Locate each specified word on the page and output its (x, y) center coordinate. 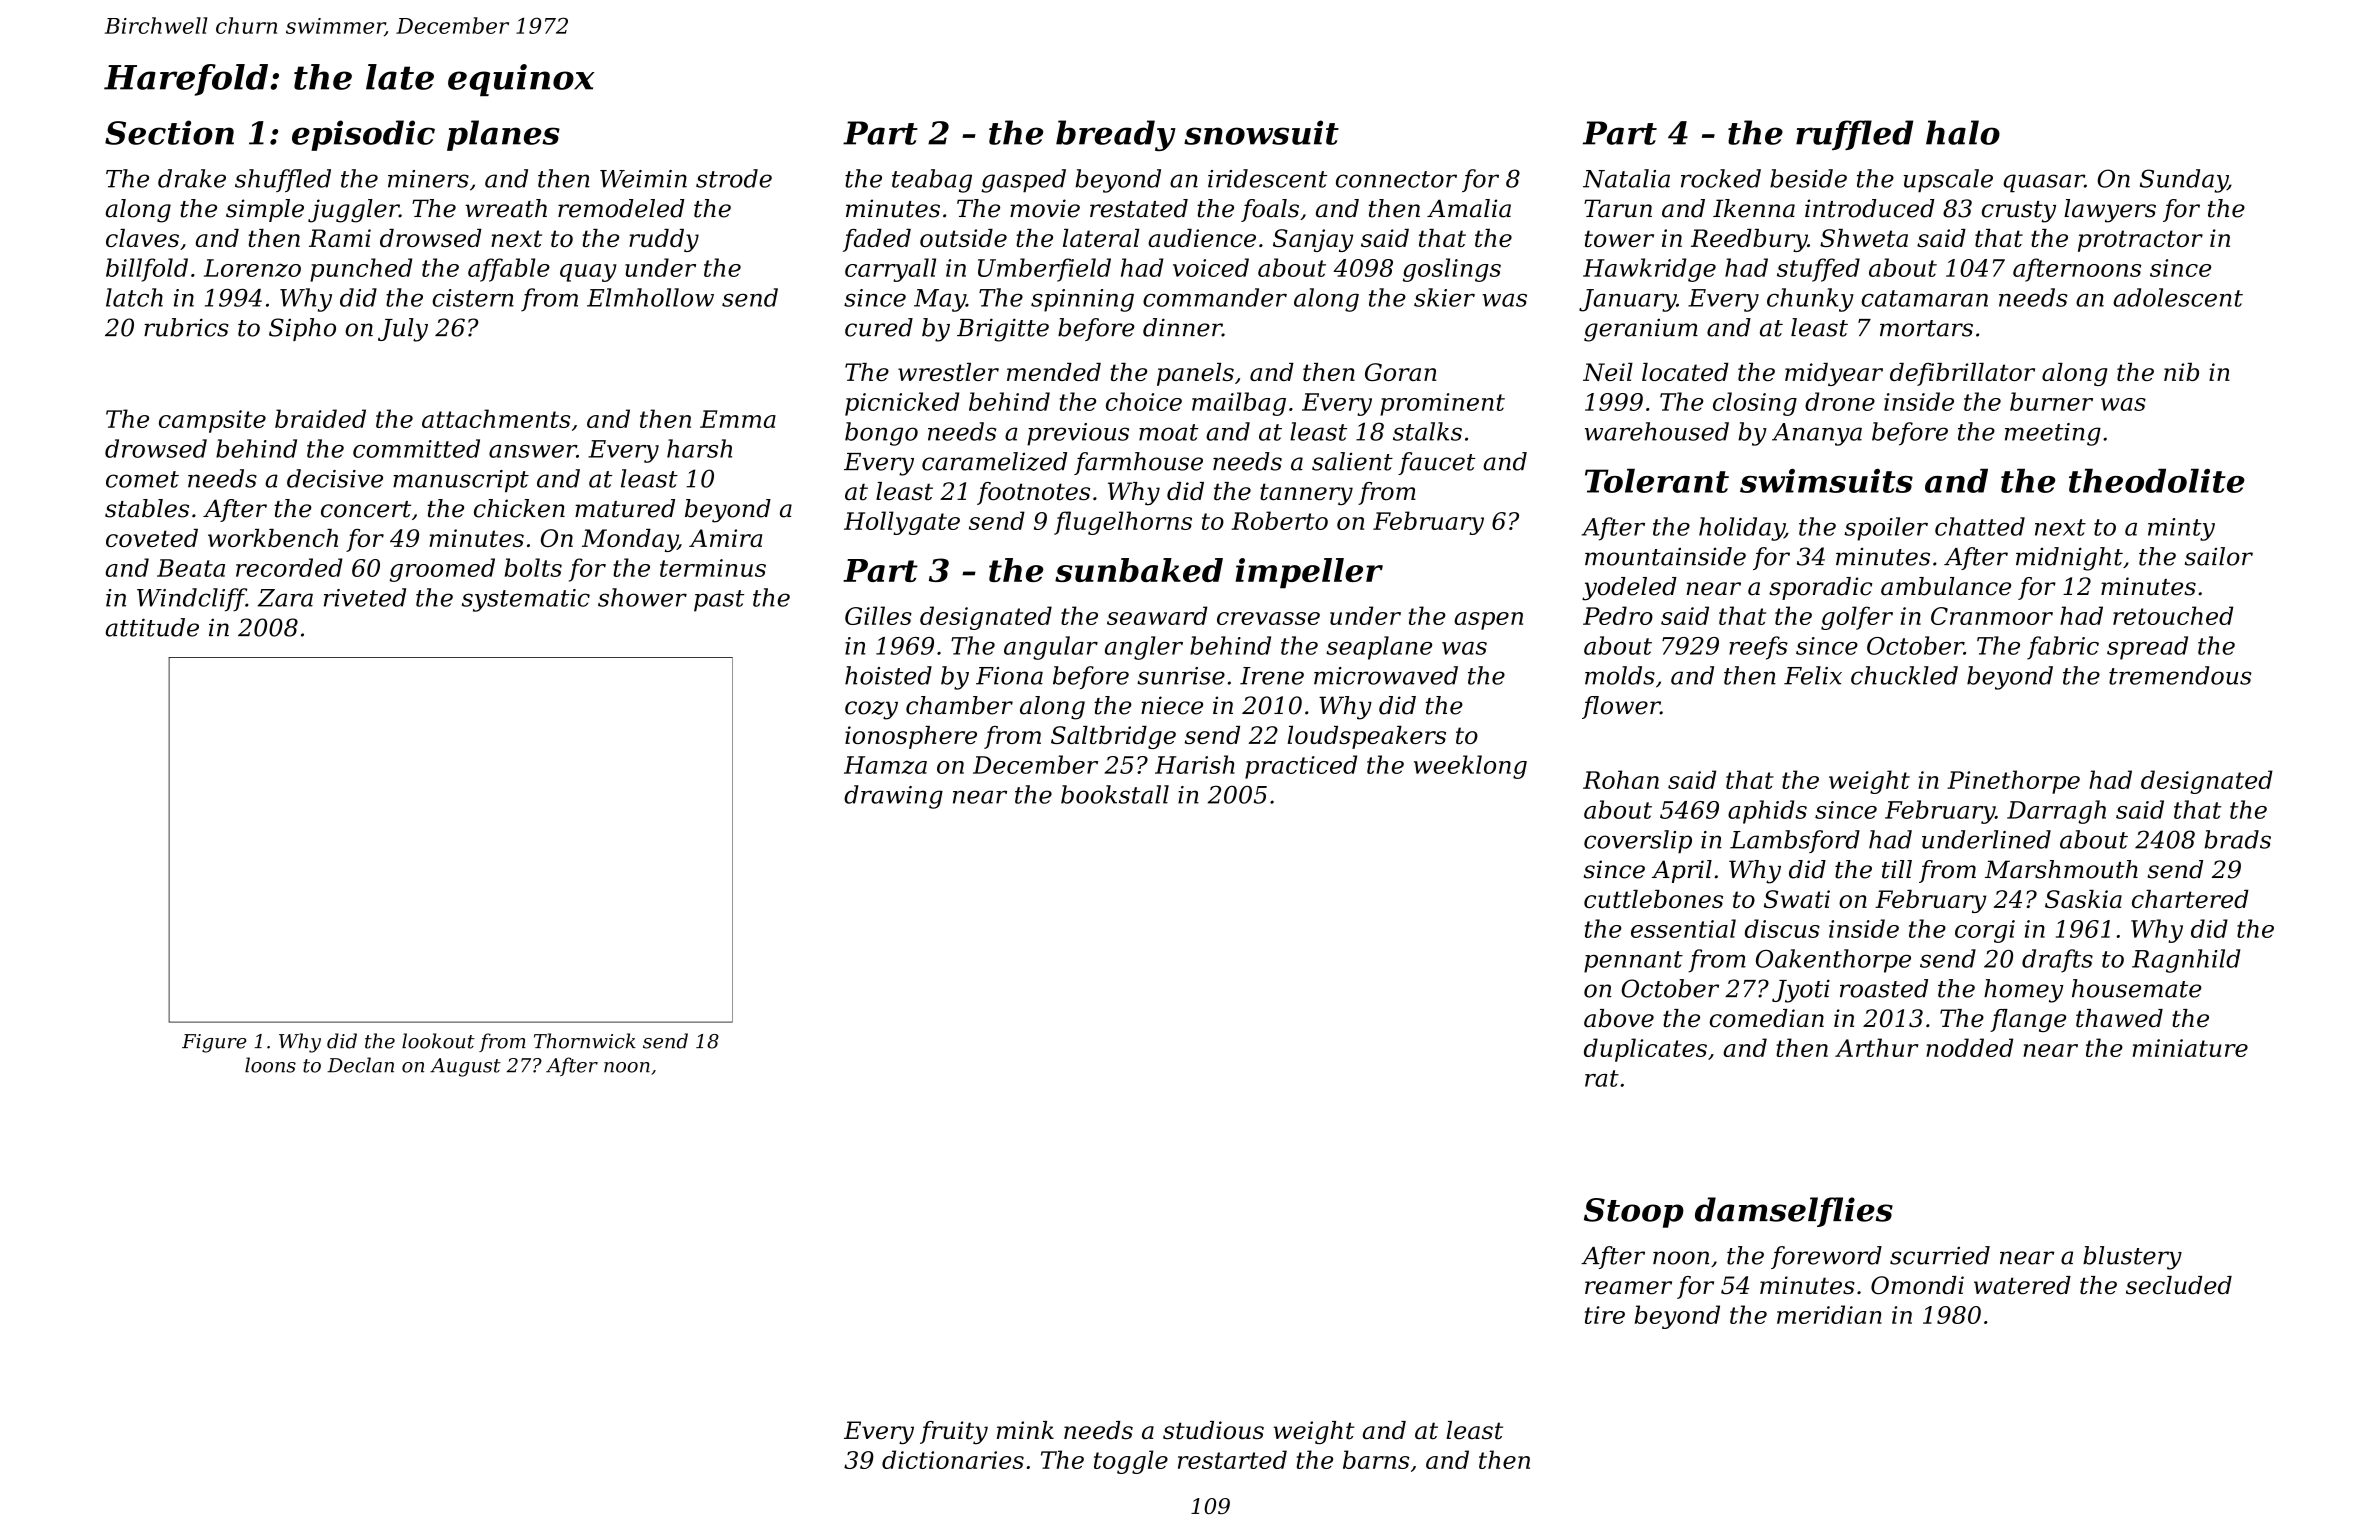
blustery (2132, 1258)
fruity (954, 1432)
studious (1213, 1430)
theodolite (2157, 480)
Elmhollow (650, 297)
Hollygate (902, 523)
